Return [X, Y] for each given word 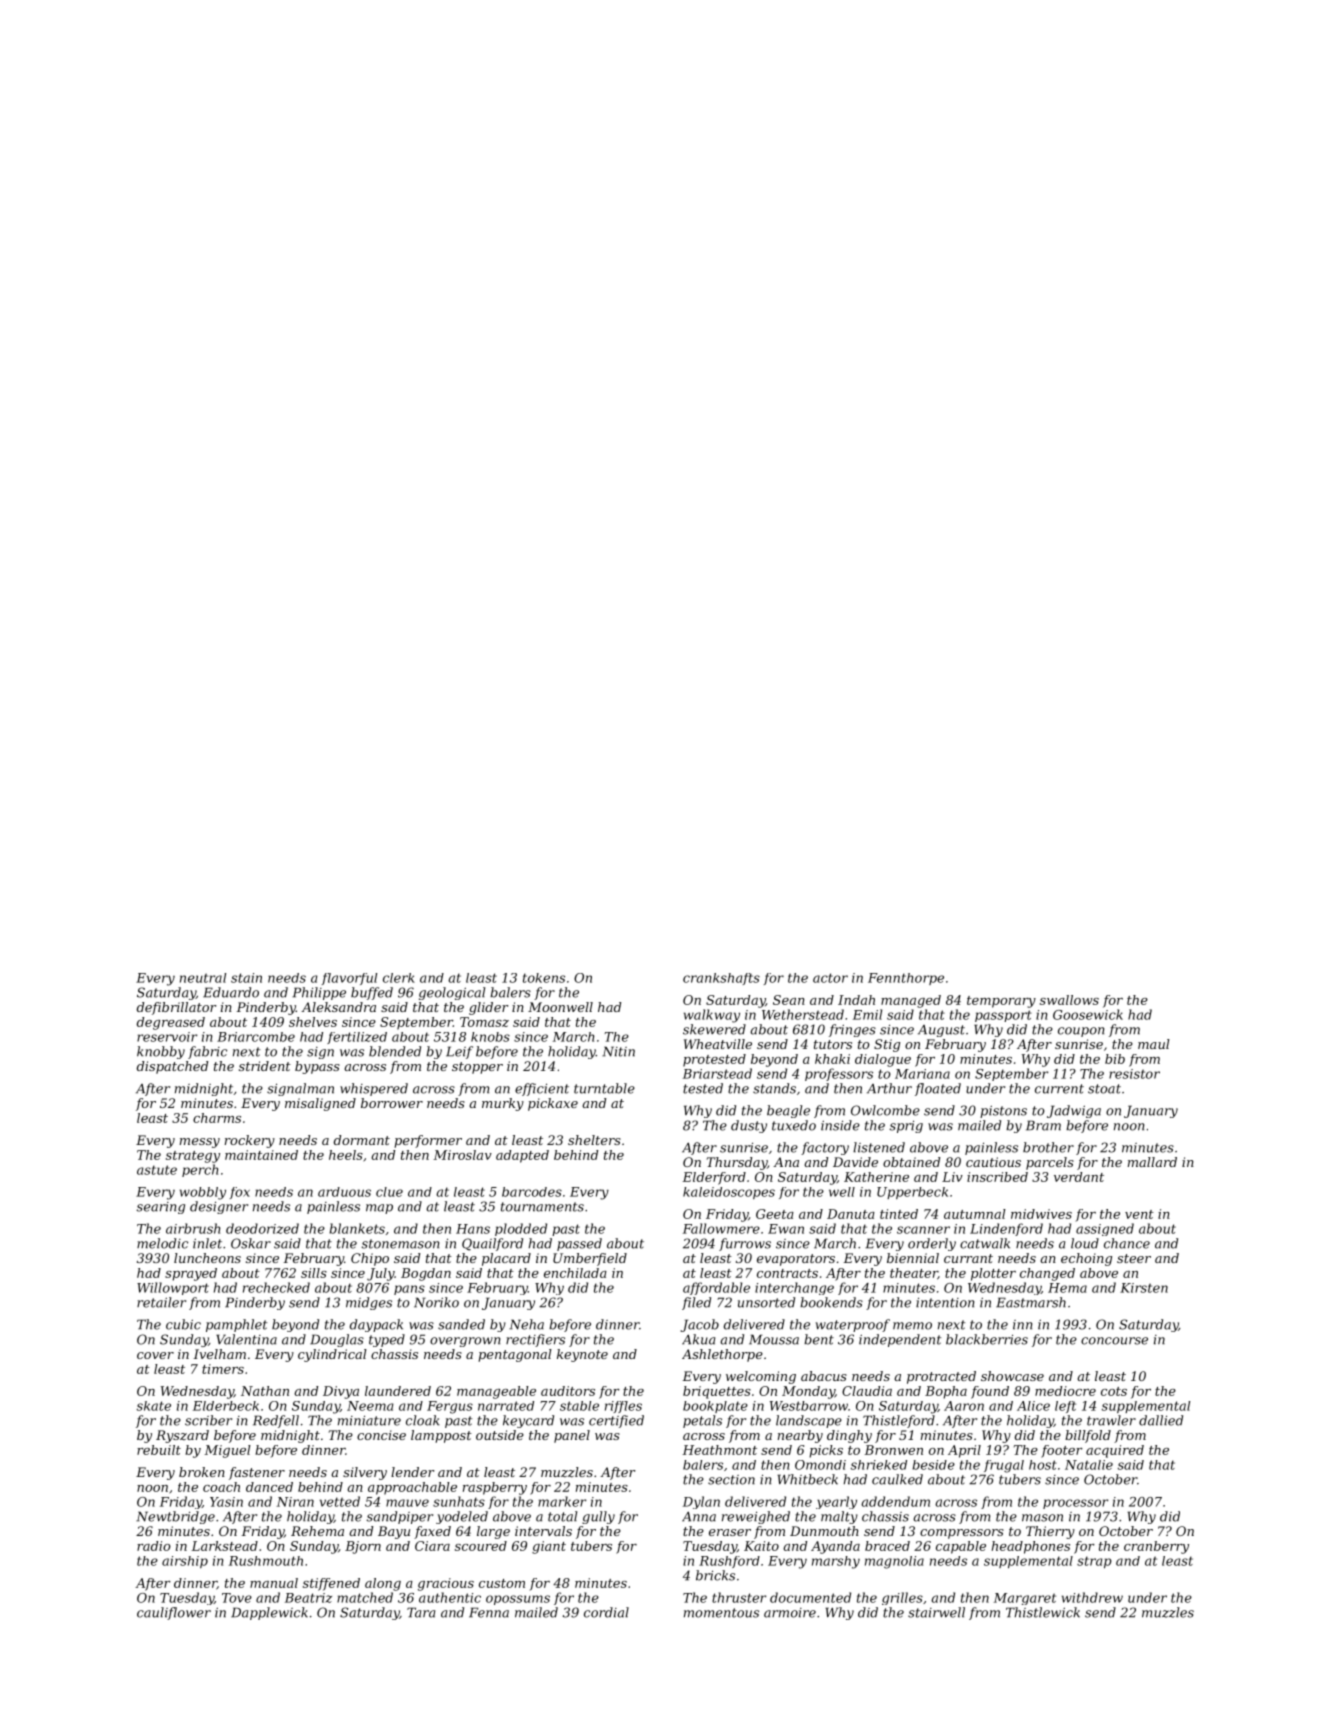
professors [839, 1074]
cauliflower [174, 1613]
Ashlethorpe [722, 1355]
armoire [790, 1613]
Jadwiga [1074, 1111]
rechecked [276, 1287]
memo [912, 1326]
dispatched [172, 1067]
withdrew [1092, 1597]
